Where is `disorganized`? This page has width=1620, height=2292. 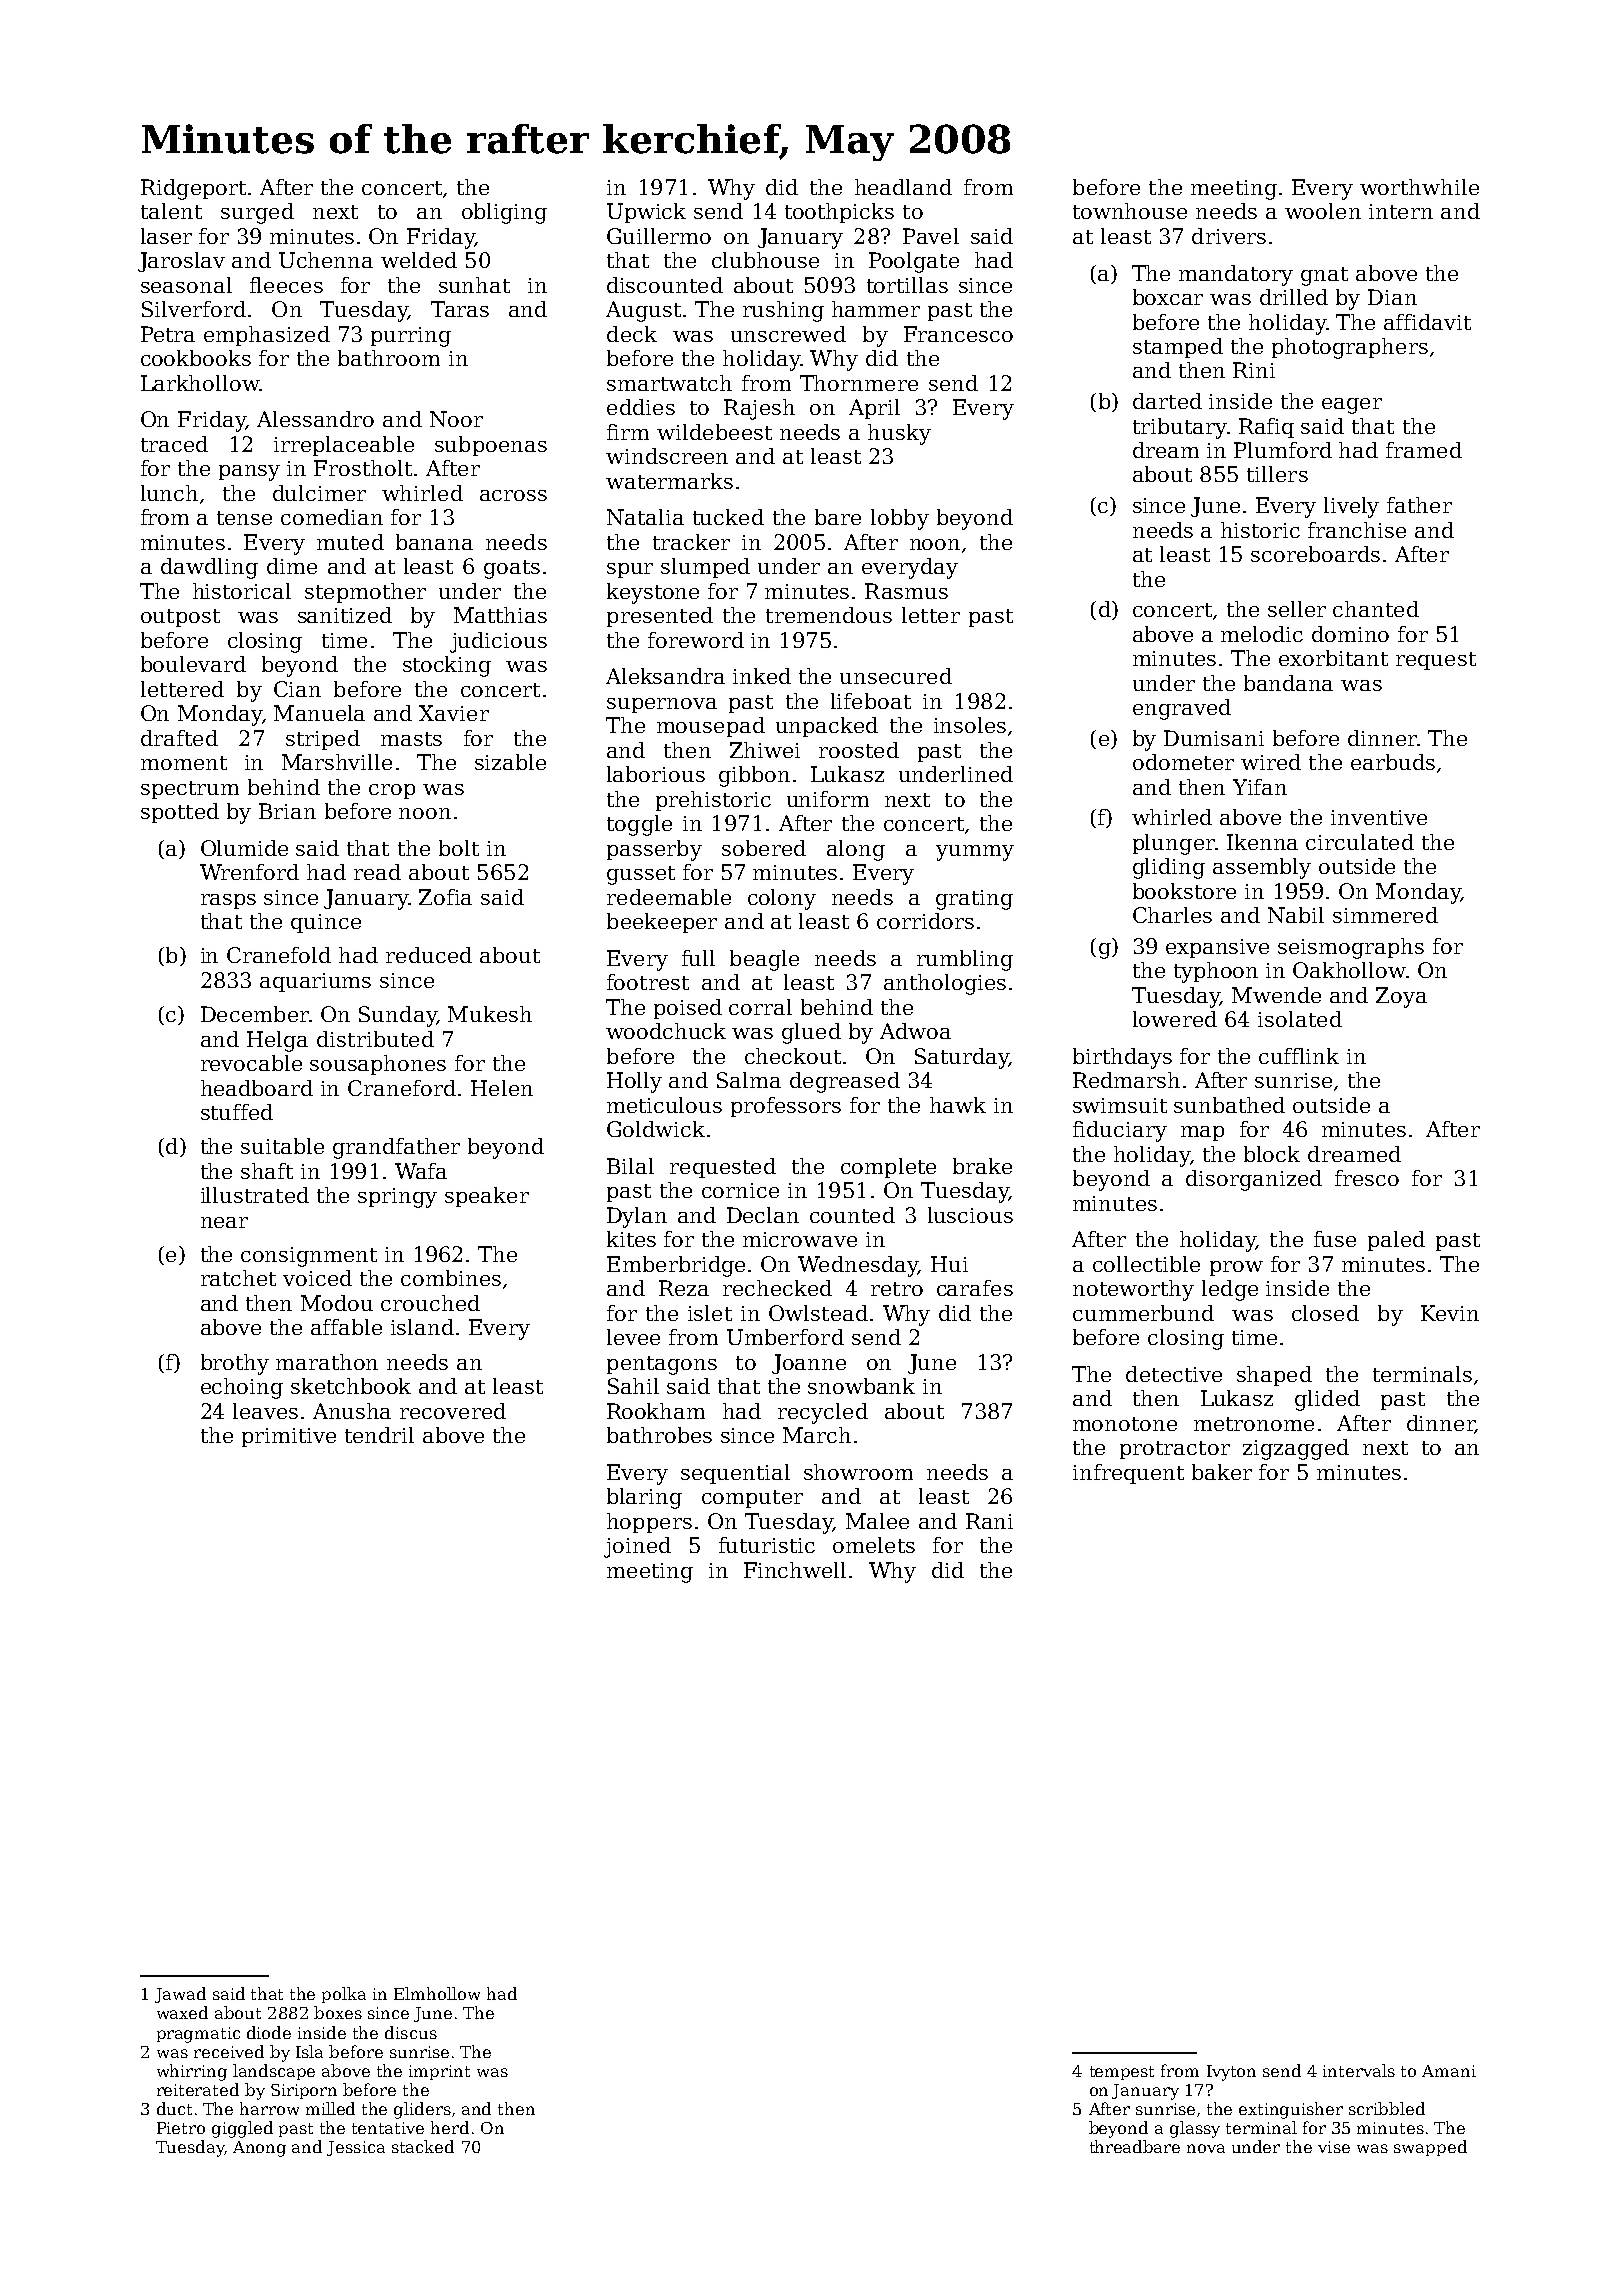 disorganized is located at coordinates (1254, 1180).
